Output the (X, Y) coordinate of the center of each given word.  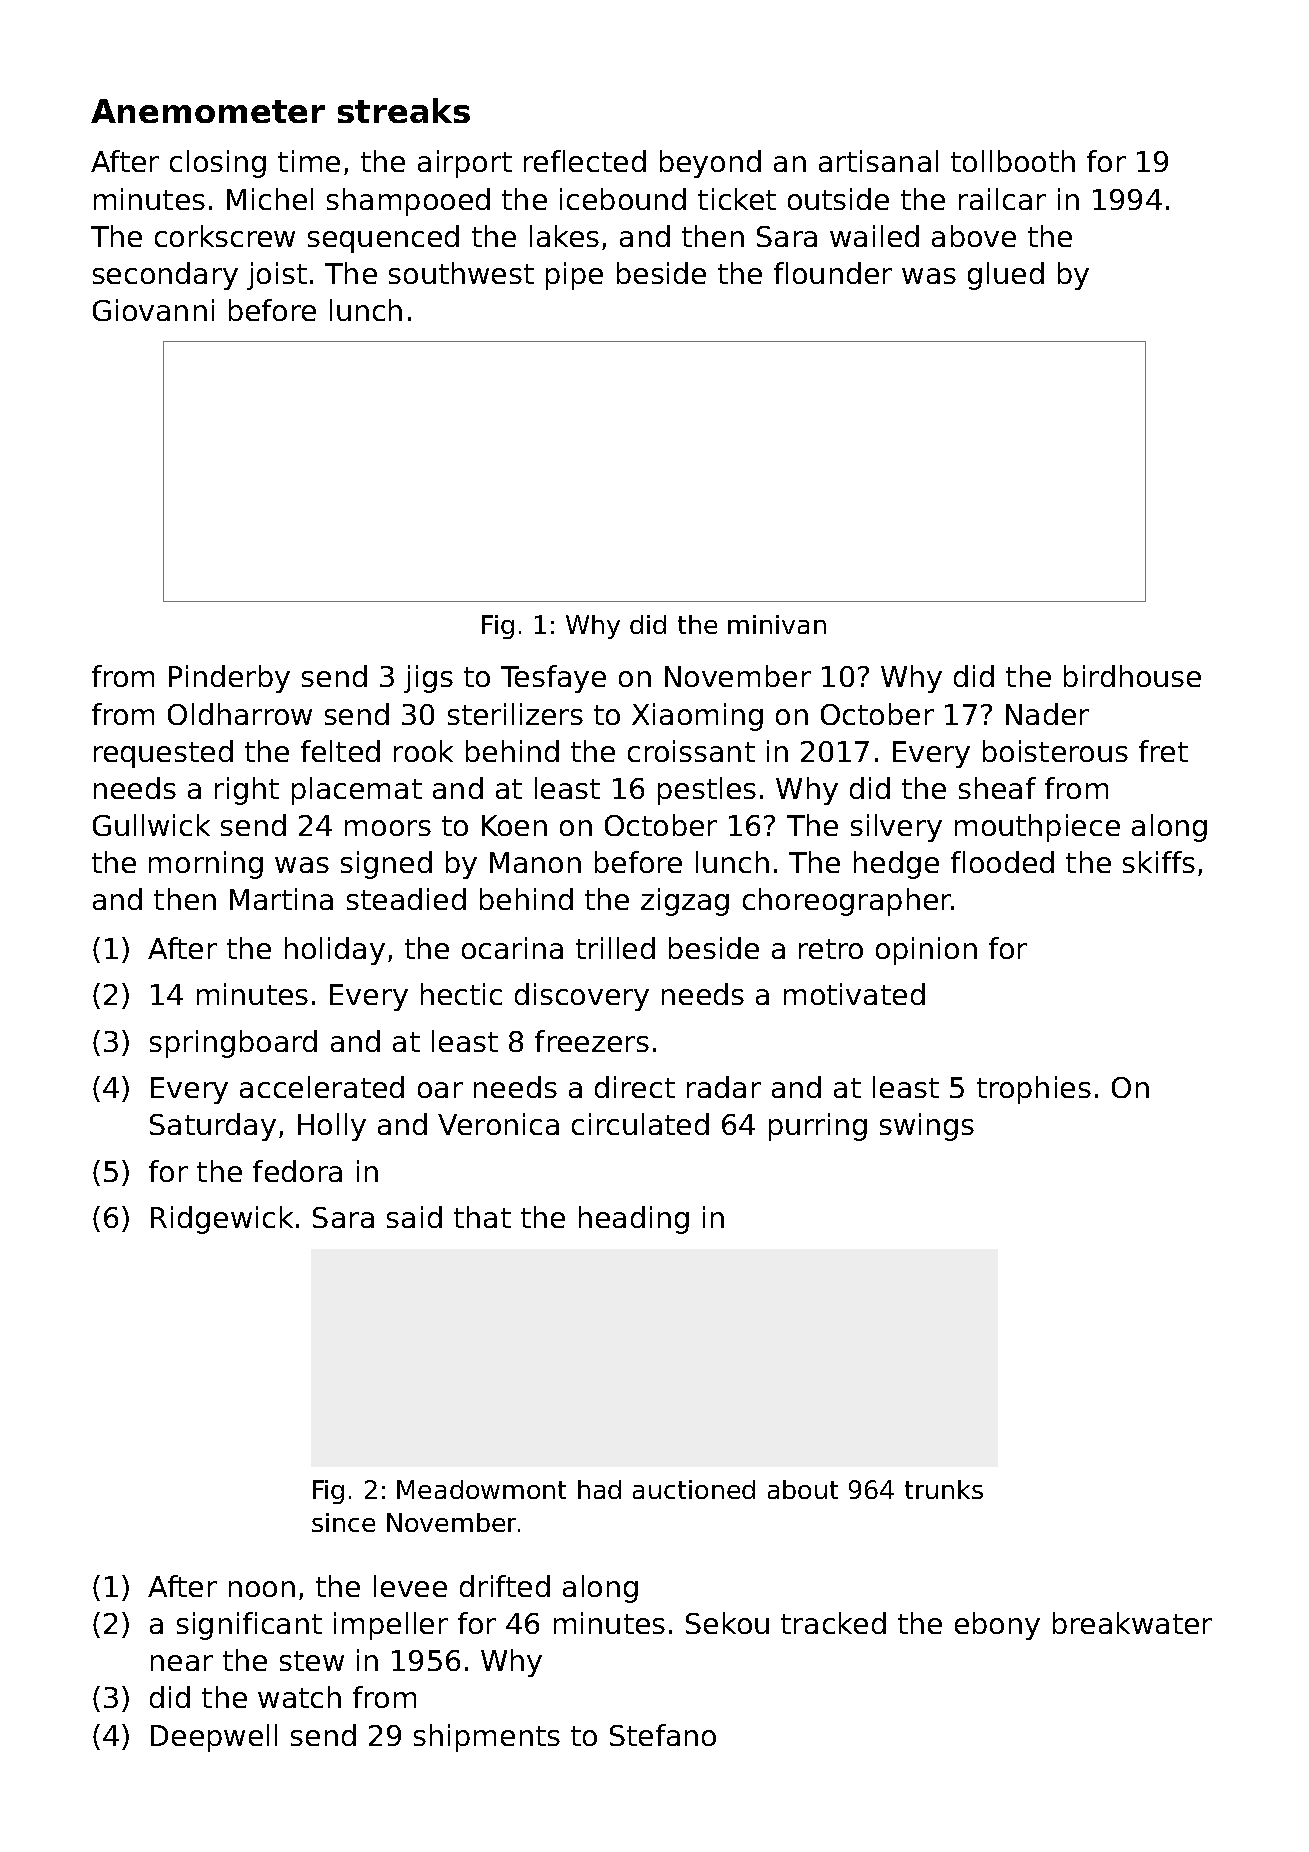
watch (299, 1697)
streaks (404, 110)
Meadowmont (481, 1489)
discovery (582, 997)
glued (1006, 276)
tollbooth (1013, 161)
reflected (585, 161)
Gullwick (151, 825)
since (343, 1522)
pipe (574, 276)
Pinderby (229, 679)
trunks (944, 1489)
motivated (854, 994)
